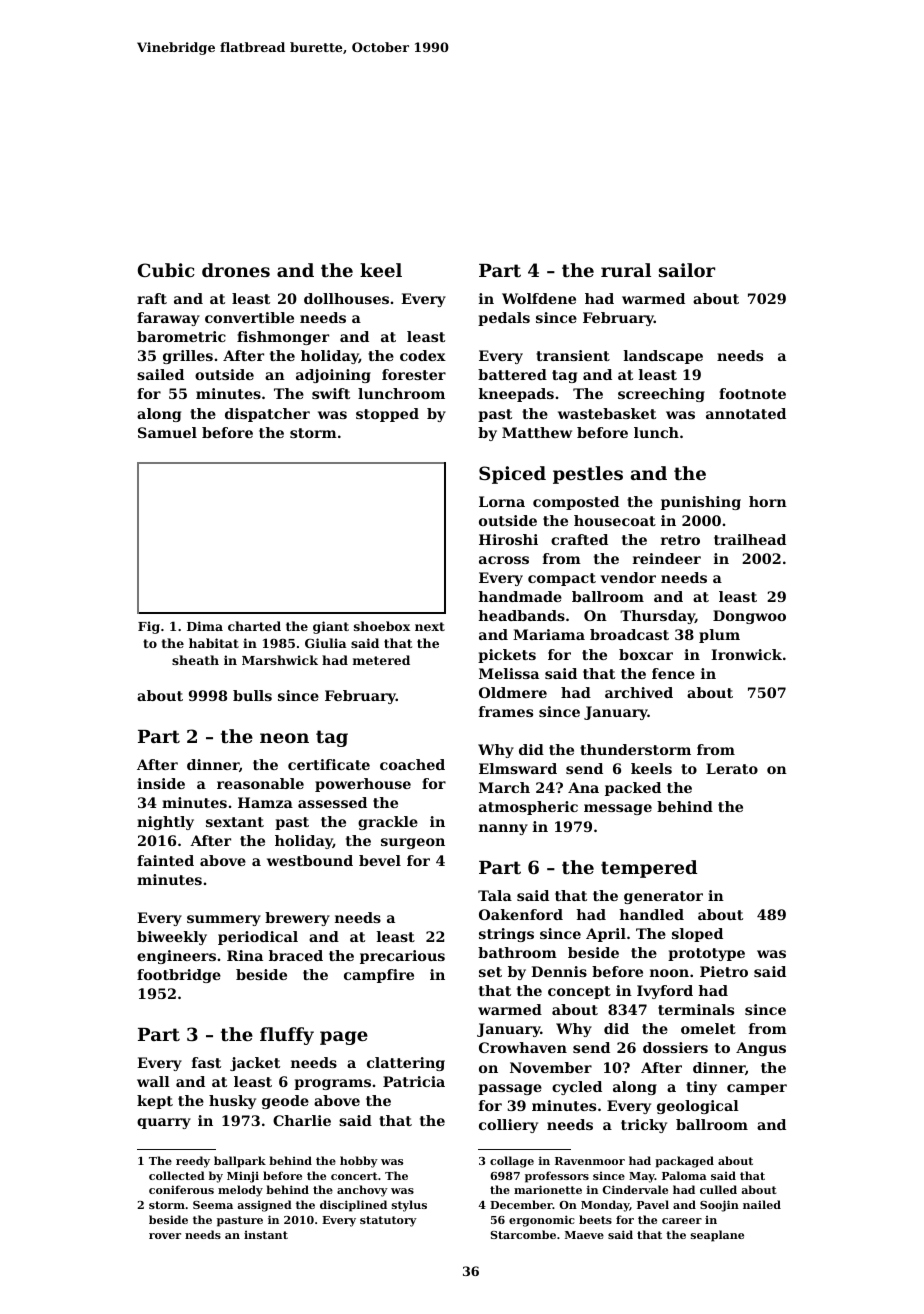 Image resolution: width=924 pixels, height=1314 pixels. Describe the element at coordinates (649, 869) in the image. I see `tempered` at that location.
